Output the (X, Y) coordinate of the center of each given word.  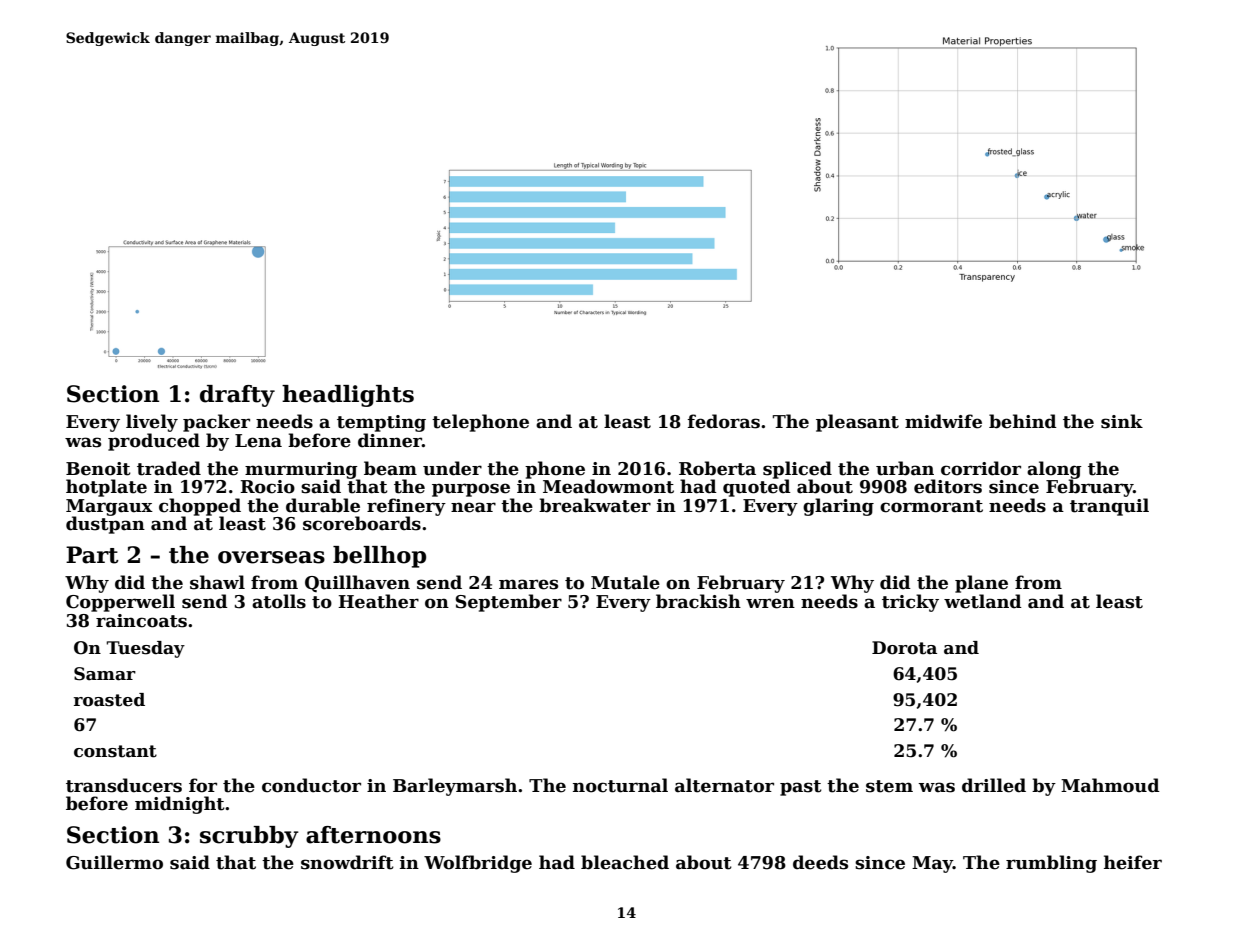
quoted (757, 488)
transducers (124, 785)
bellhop (379, 557)
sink (1122, 421)
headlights (348, 396)
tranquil (1109, 507)
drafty (237, 396)
